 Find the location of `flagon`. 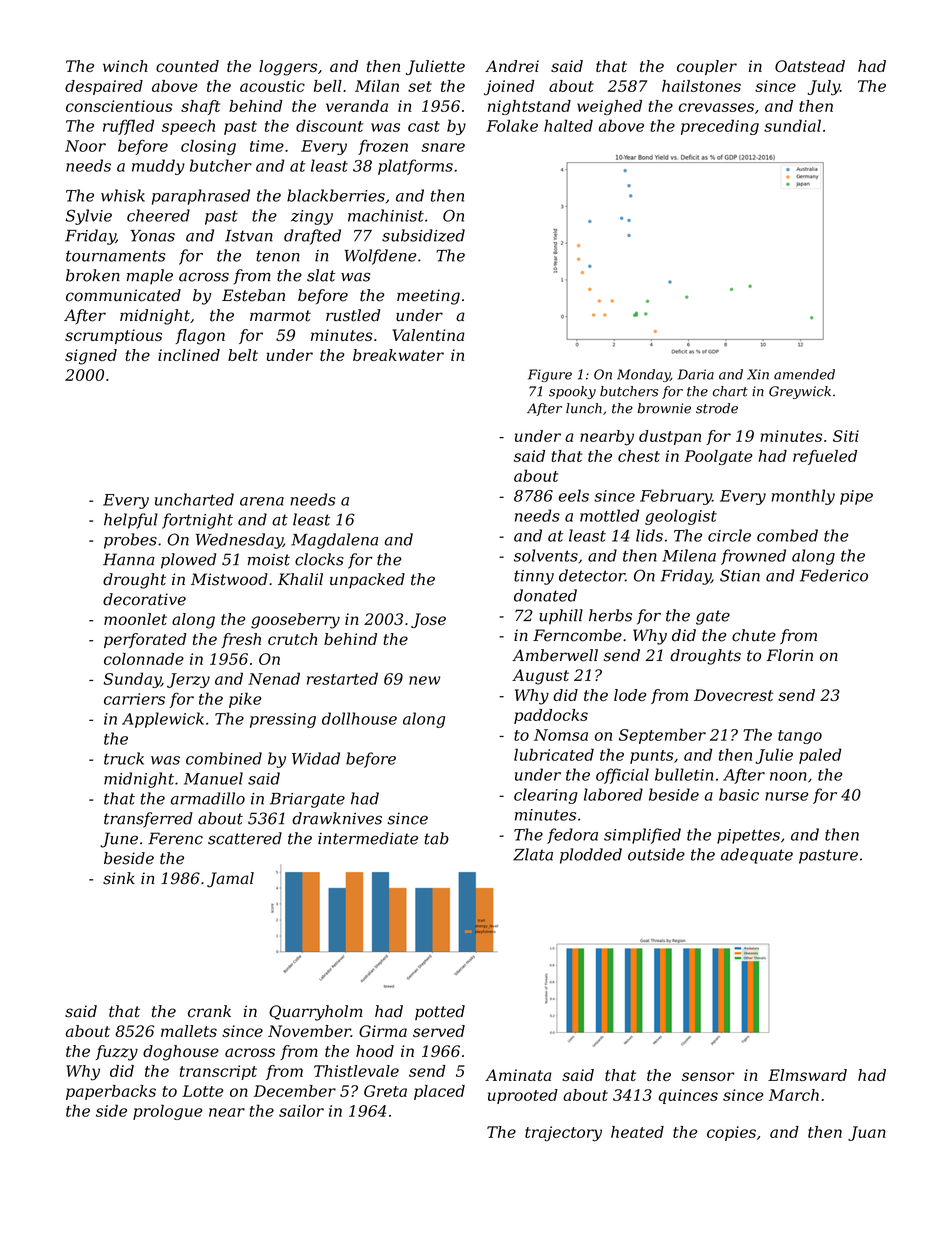

flagon is located at coordinates (200, 337).
